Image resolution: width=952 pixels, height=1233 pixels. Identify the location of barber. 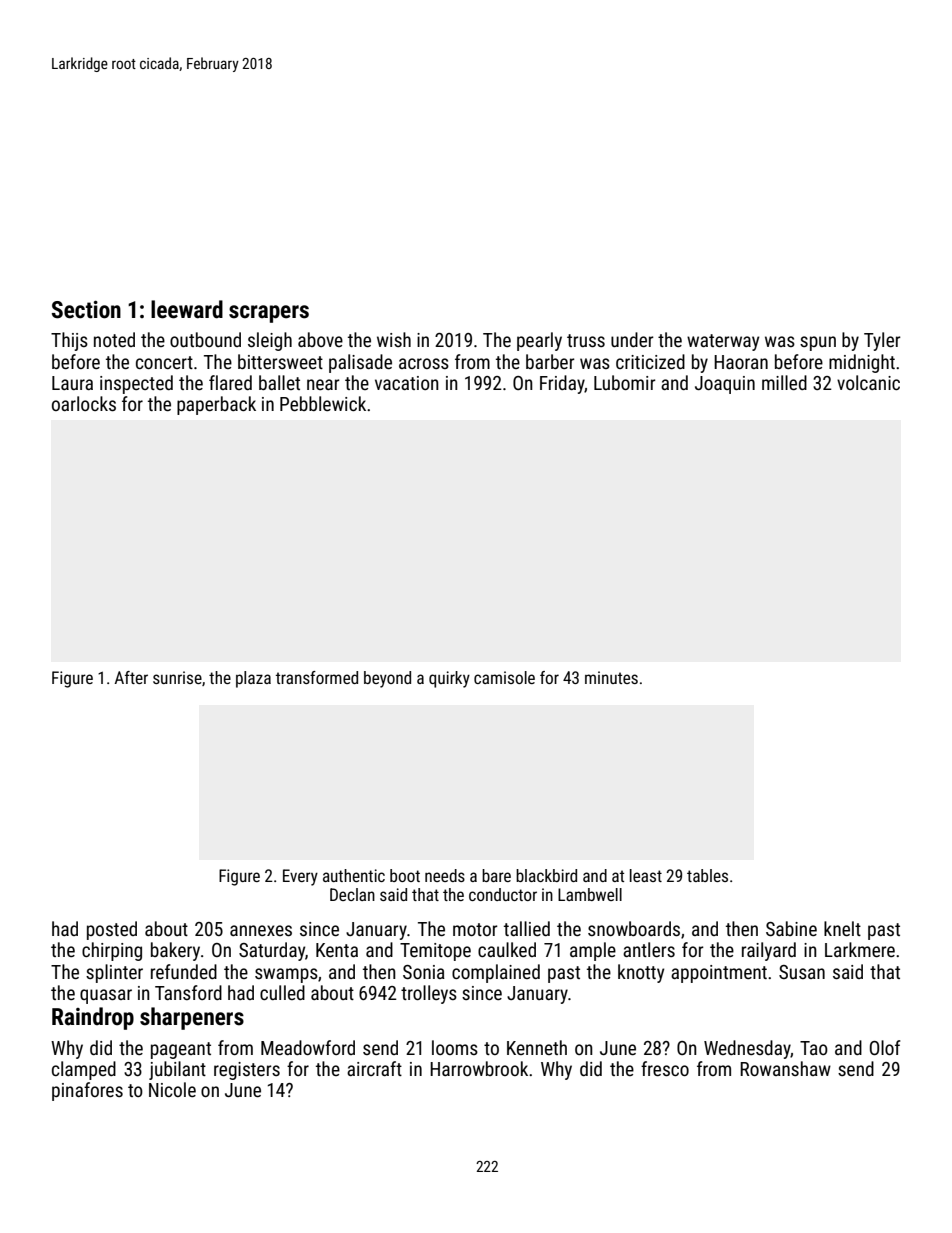
(550, 361).
